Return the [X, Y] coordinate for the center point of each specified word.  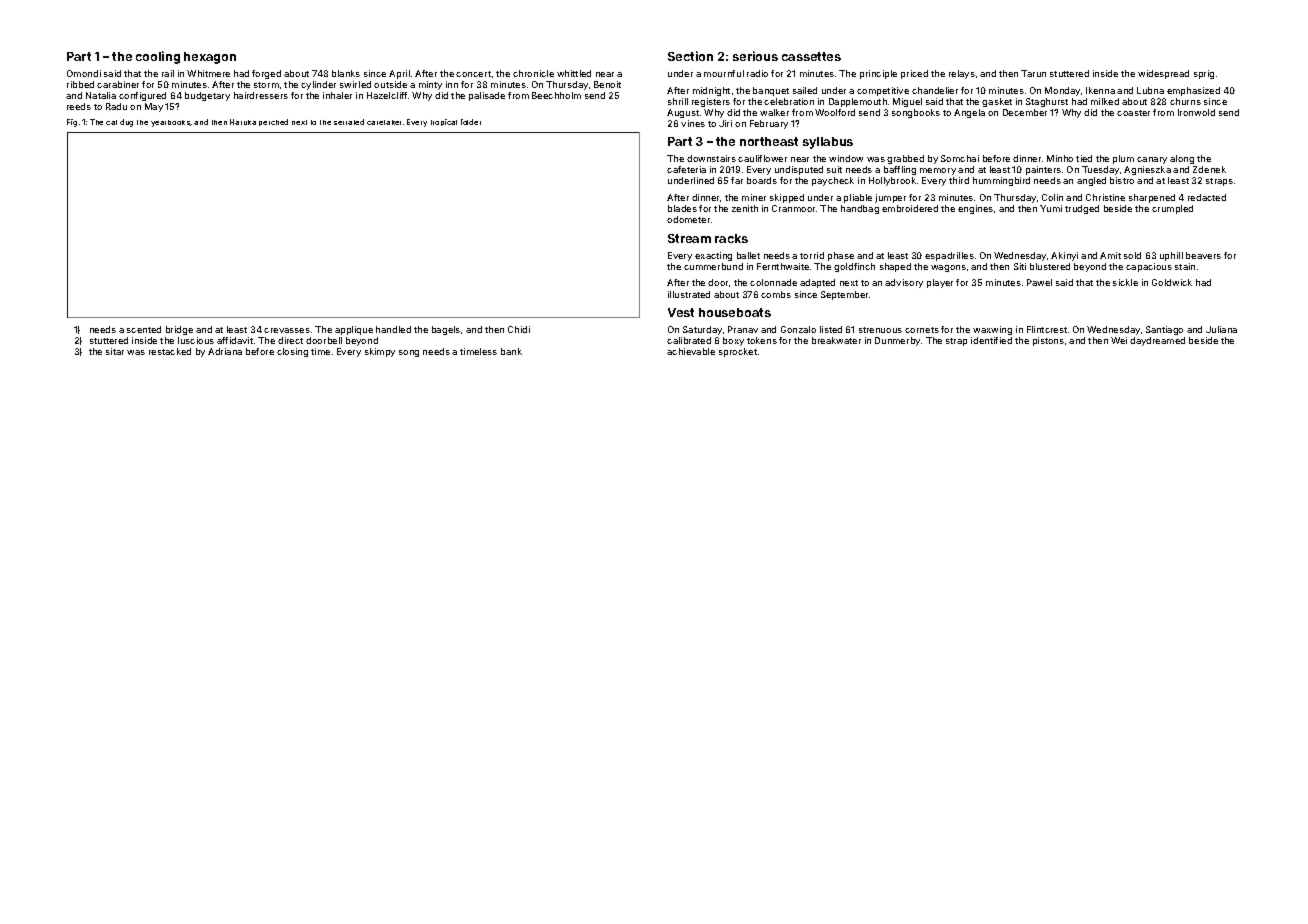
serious [755, 56]
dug [126, 123]
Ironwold [1196, 112]
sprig [1204, 74]
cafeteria [686, 169]
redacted [1207, 197]
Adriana [225, 351]
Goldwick [1172, 282]
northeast [769, 141]
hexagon [210, 58]
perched [273, 122]
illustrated [689, 294]
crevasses [287, 330]
